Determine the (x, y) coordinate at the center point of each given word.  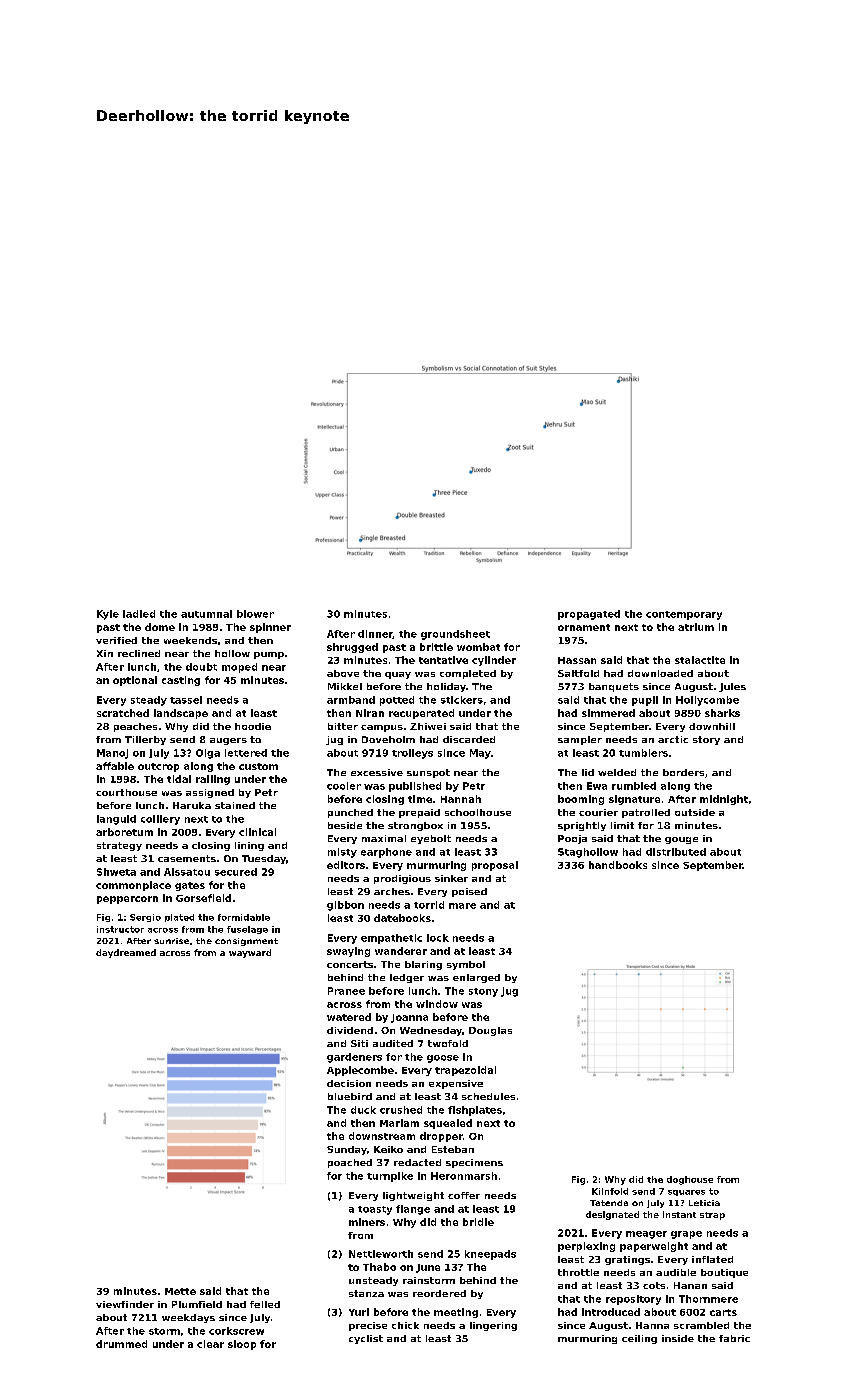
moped (239, 668)
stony (483, 992)
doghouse (690, 1180)
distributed (676, 852)
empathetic (391, 939)
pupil (645, 701)
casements (187, 858)
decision (349, 1083)
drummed (121, 1344)
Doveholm (388, 739)
